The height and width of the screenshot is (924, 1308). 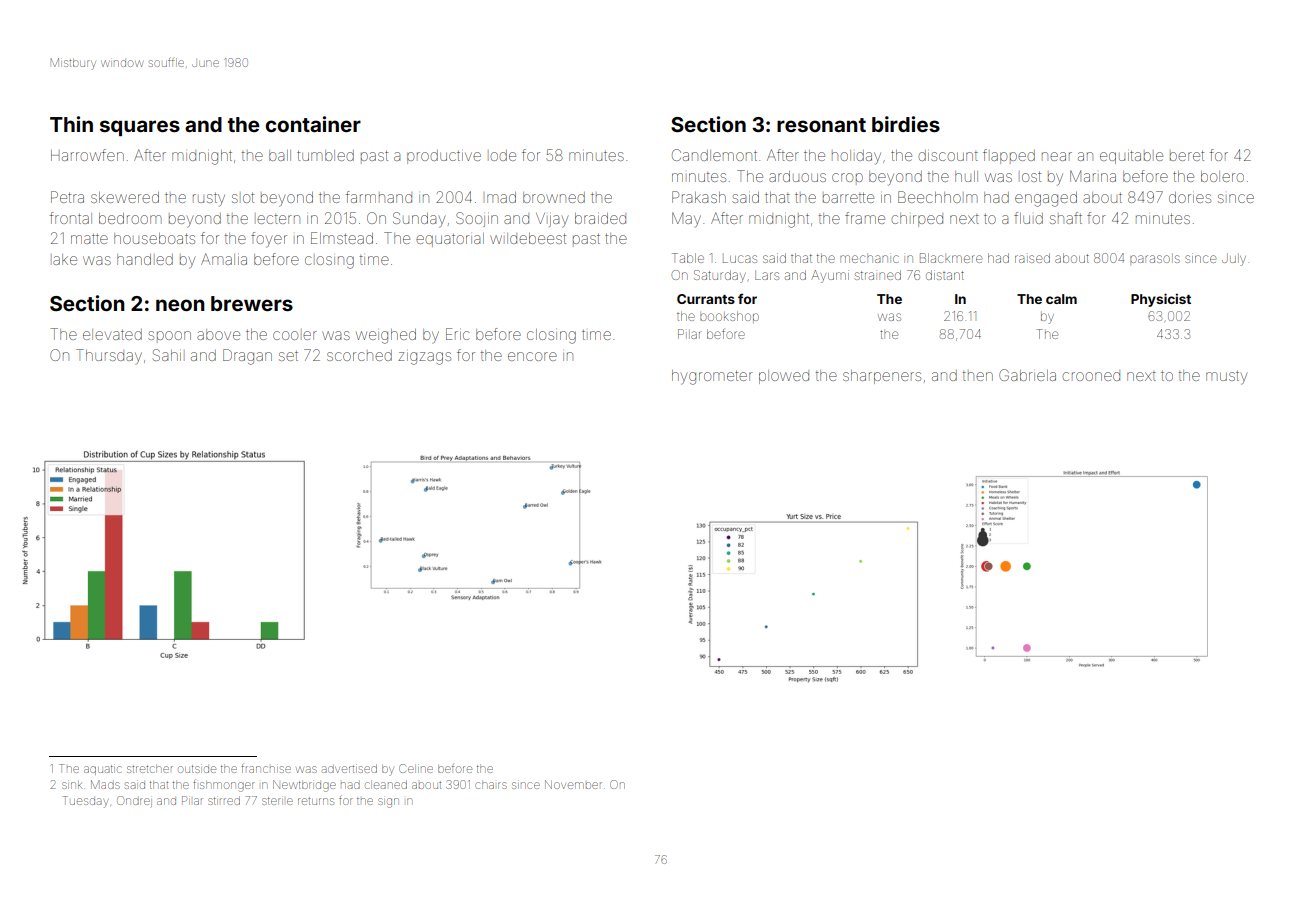 What do you see at coordinates (247, 357) in the screenshot?
I see `Dragan` at bounding box center [247, 357].
